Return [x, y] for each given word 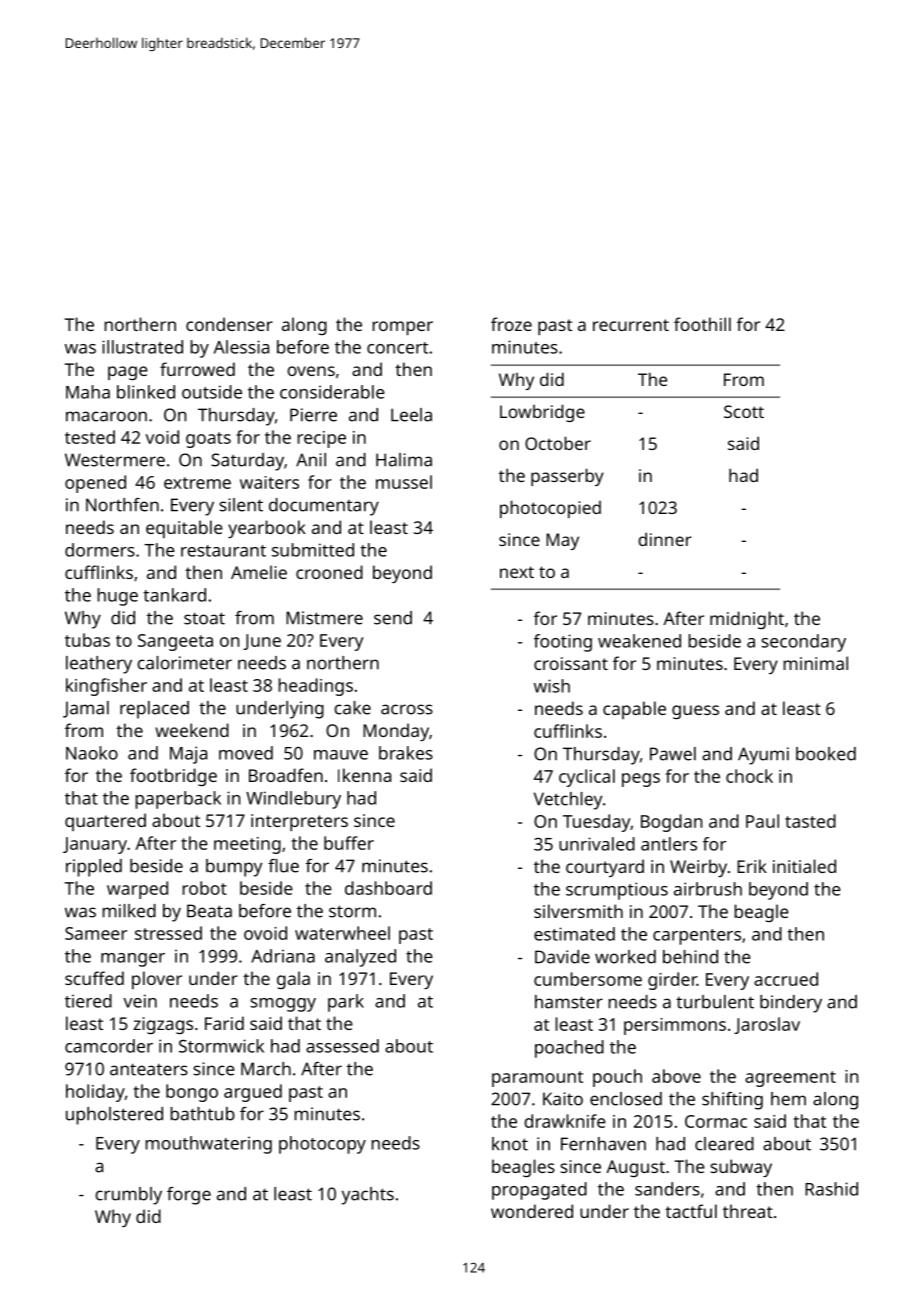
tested [90, 437]
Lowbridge [542, 413]
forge [189, 1196]
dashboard [388, 888]
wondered [532, 1211]
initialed [804, 866]
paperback [178, 800]
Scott [744, 411]
